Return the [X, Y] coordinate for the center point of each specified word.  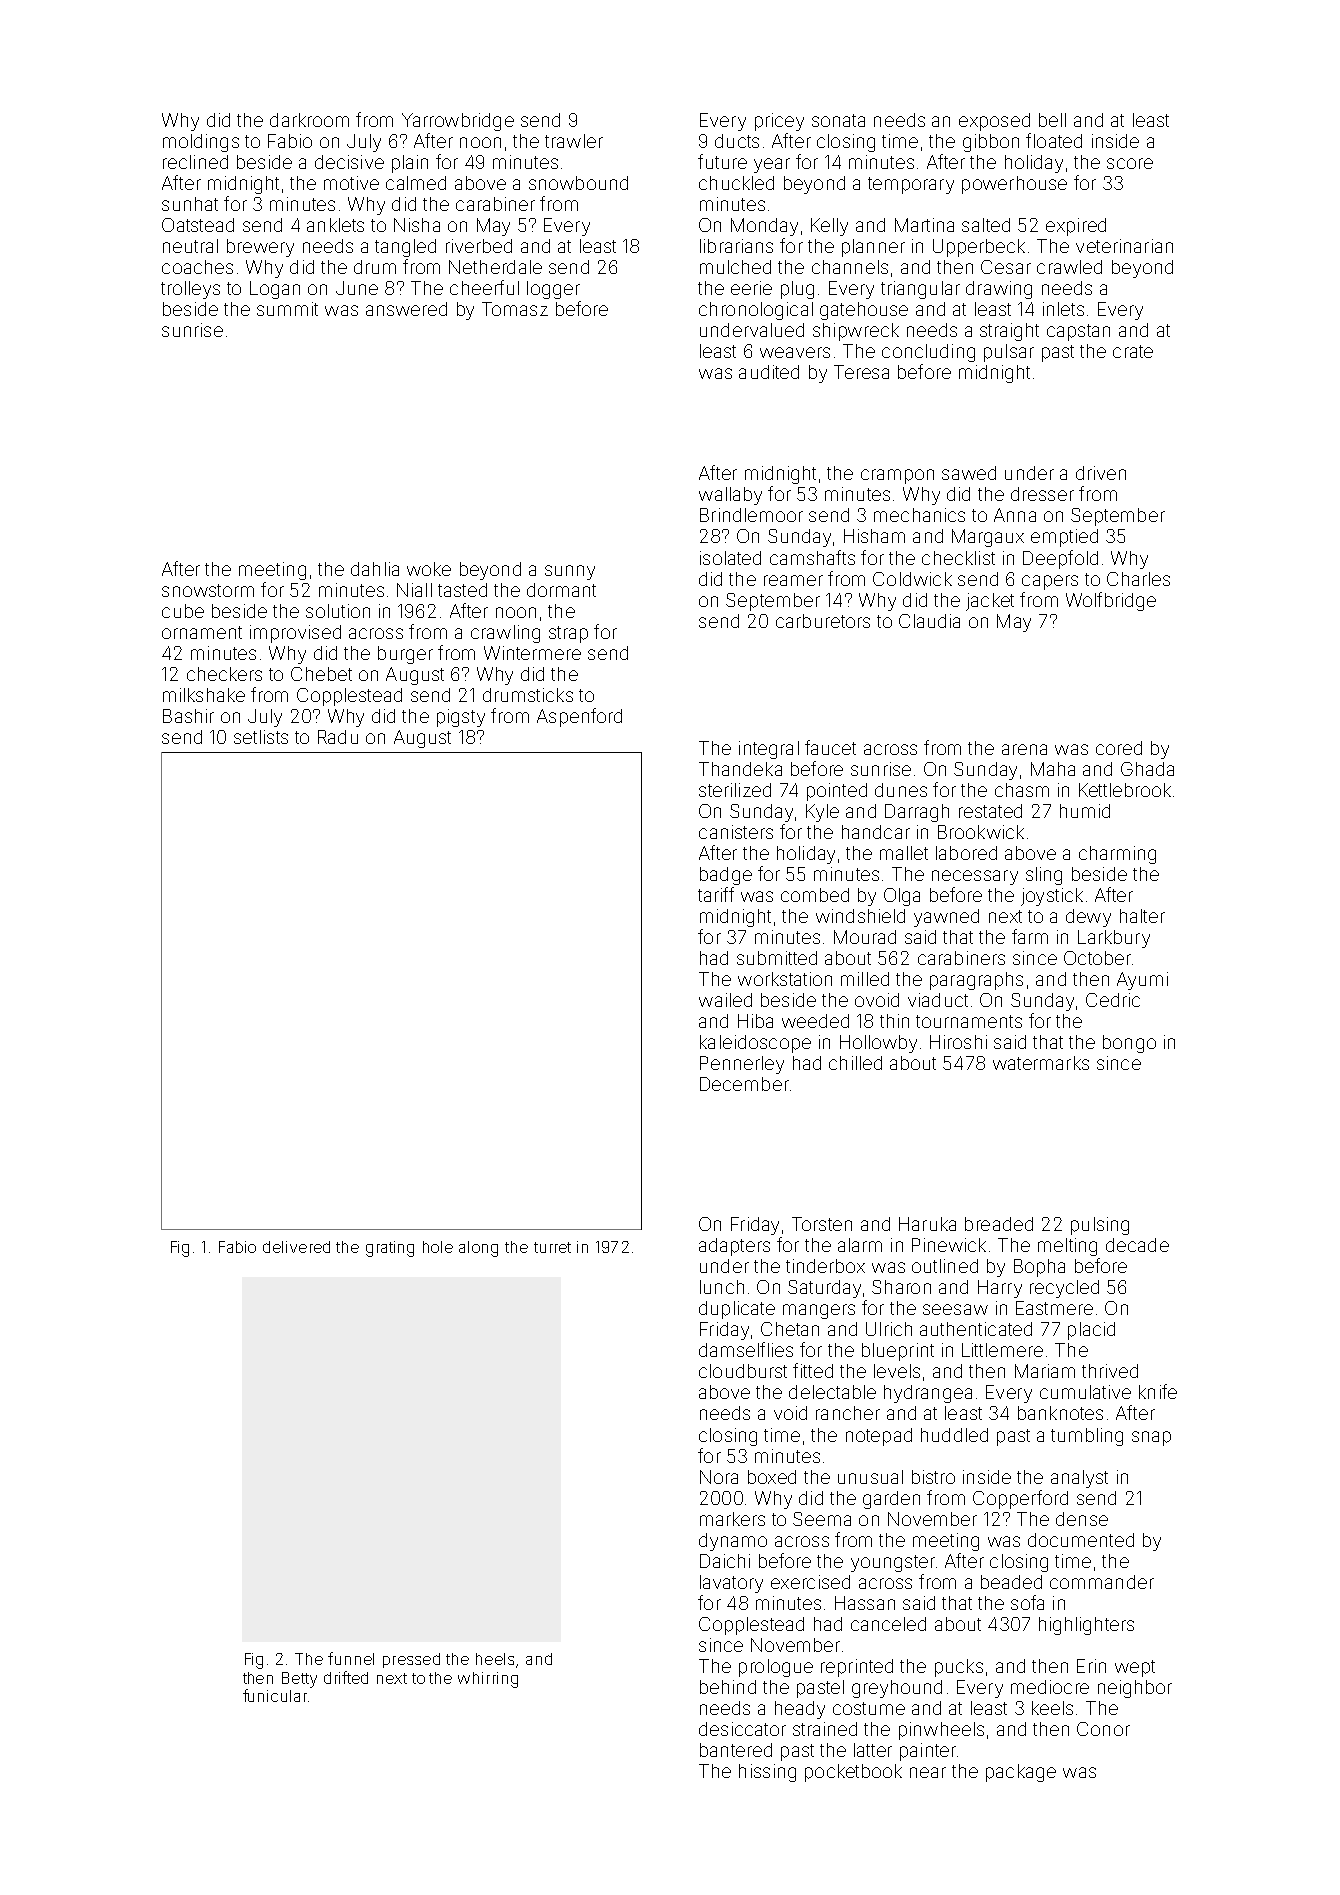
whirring [488, 1680]
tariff [716, 894]
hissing [767, 1773]
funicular [275, 1695]
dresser [1042, 494]
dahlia [375, 569]
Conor [1103, 1729]
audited [769, 372]
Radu [338, 737]
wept [1135, 1668]
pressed [411, 1660]
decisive [349, 162]
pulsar [1009, 353]
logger [553, 290]
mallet [904, 853]
